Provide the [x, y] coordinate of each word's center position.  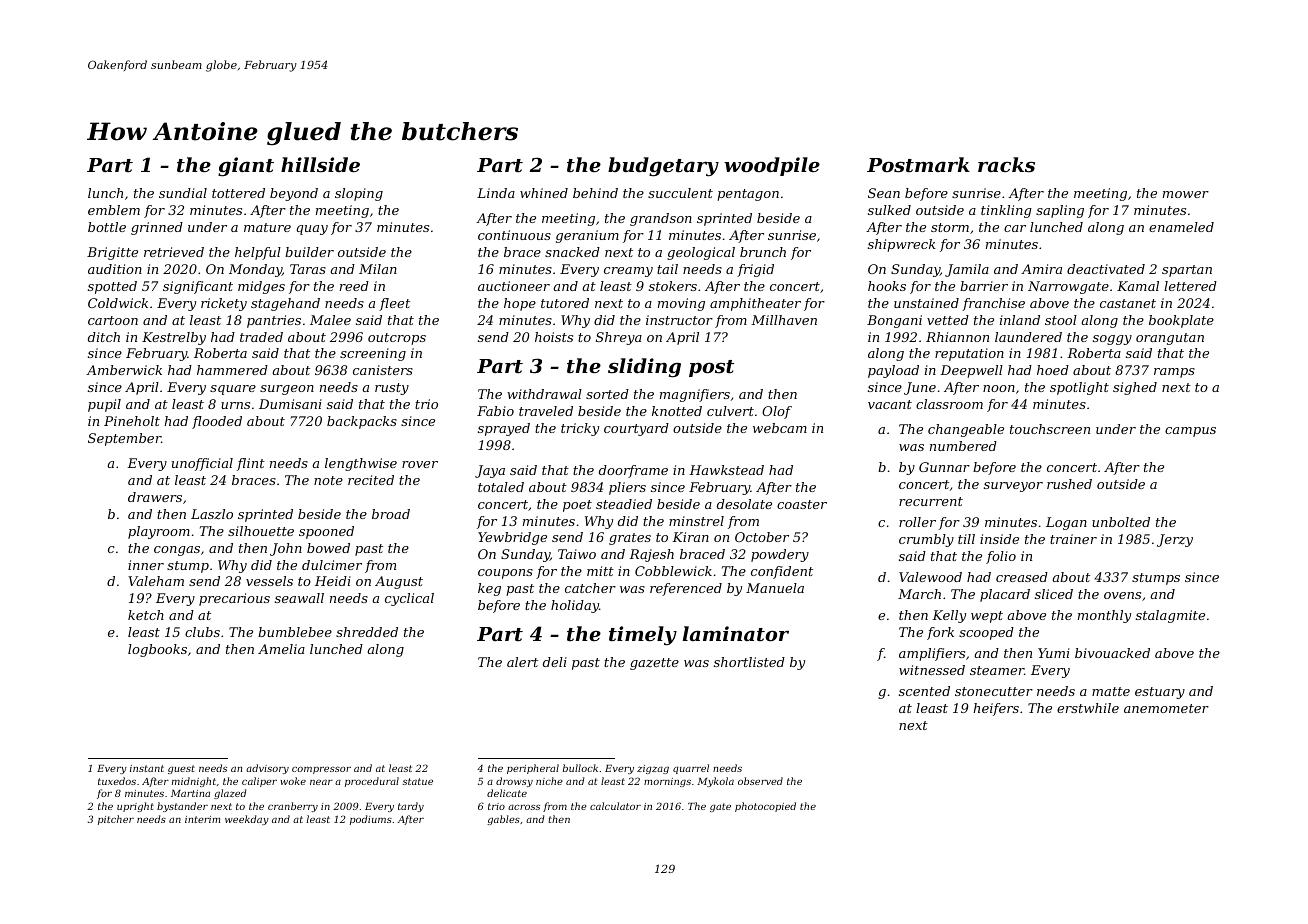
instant [147, 768]
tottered [238, 193]
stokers [673, 286]
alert [522, 662]
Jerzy [1175, 540]
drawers [155, 497]
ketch [146, 615]
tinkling [1006, 211]
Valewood [930, 577]
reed [354, 286]
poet [577, 506]
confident [782, 572]
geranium [587, 236]
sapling [1060, 211]
